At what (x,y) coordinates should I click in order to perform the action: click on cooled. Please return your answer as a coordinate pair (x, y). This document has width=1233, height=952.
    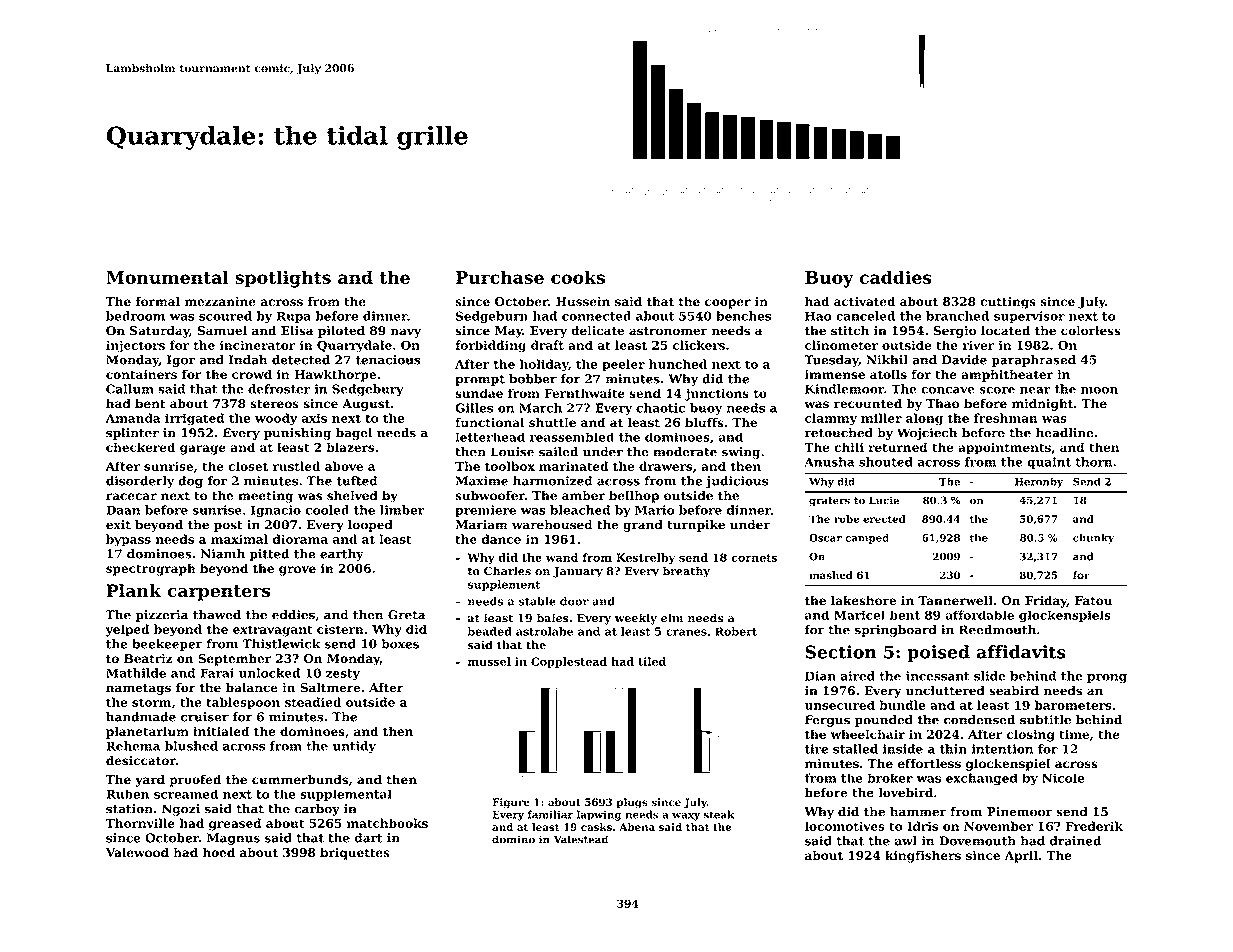
    Looking at the image, I should click on (327, 510).
